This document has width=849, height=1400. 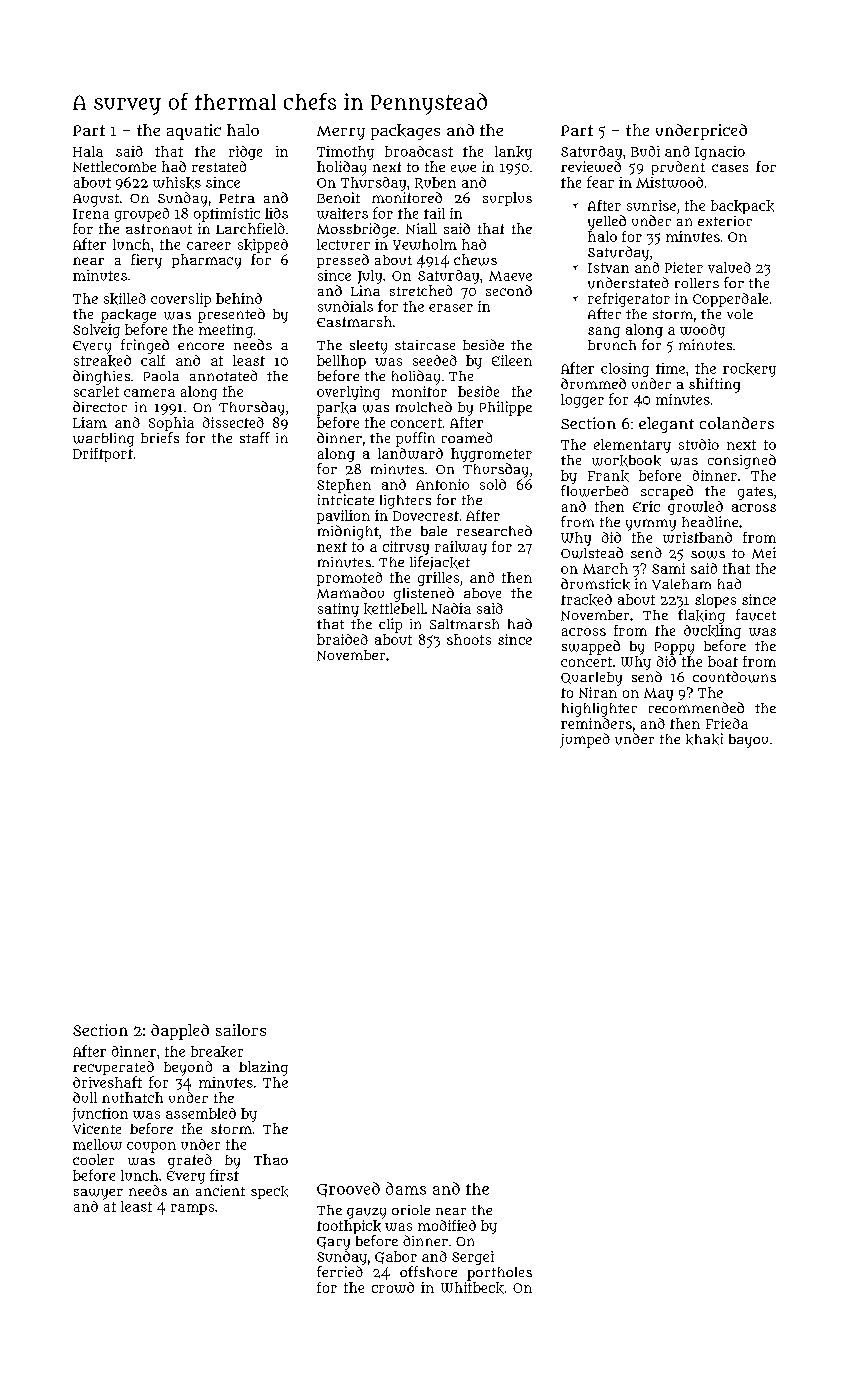 What do you see at coordinates (241, 1030) in the document?
I see `sailors` at bounding box center [241, 1030].
